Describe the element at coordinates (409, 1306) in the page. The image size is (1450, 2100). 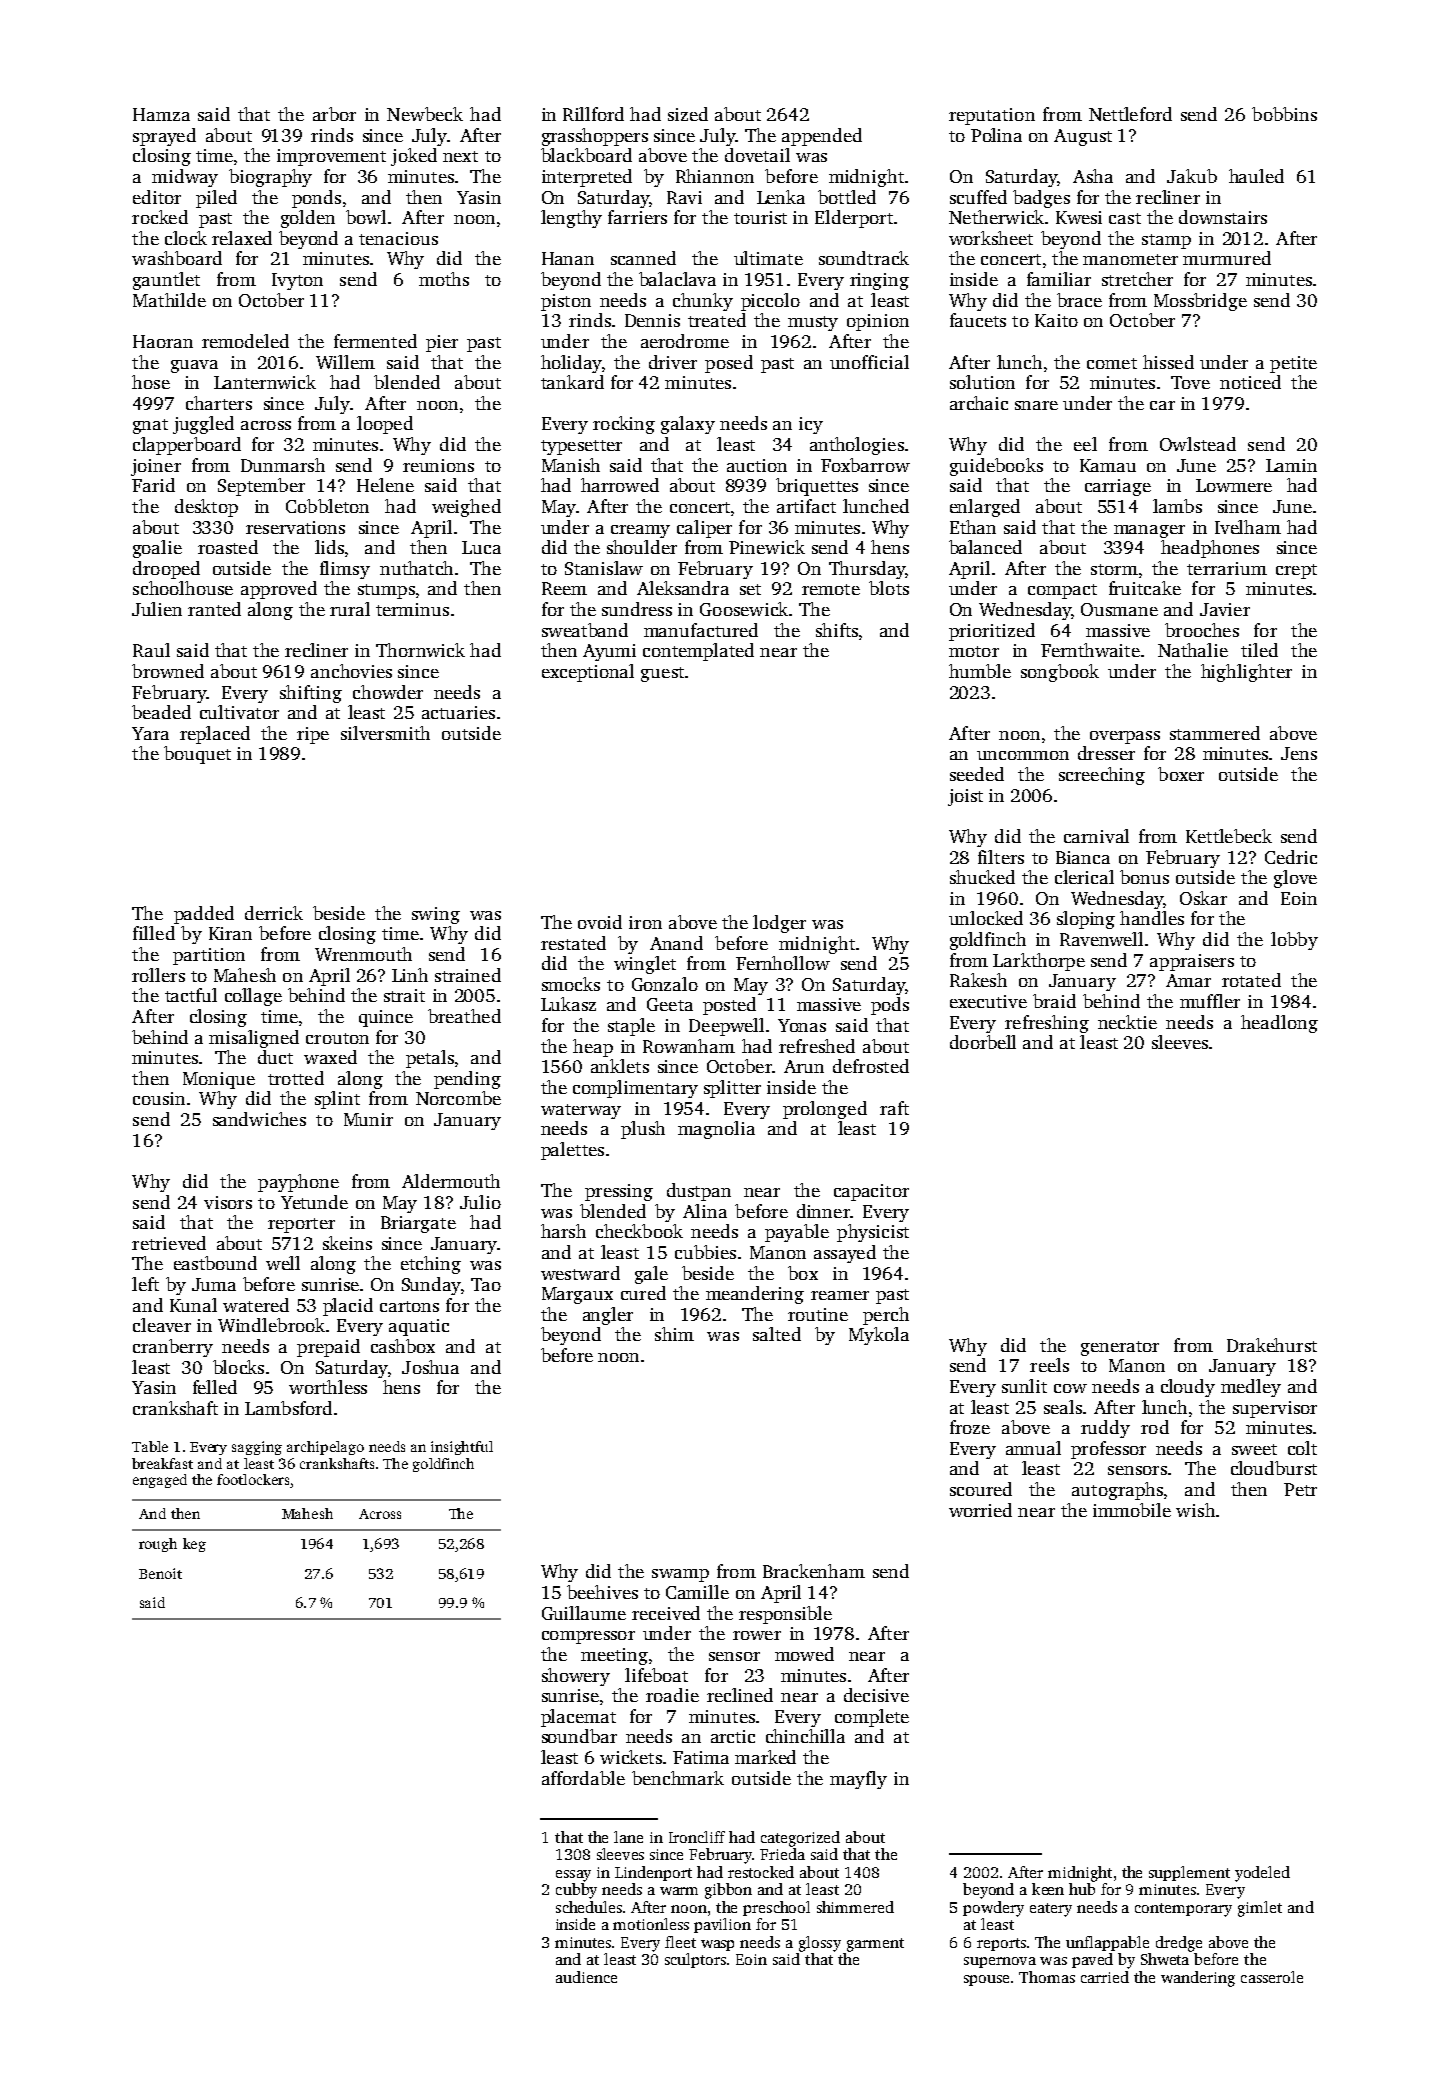
I see `cartons` at that location.
